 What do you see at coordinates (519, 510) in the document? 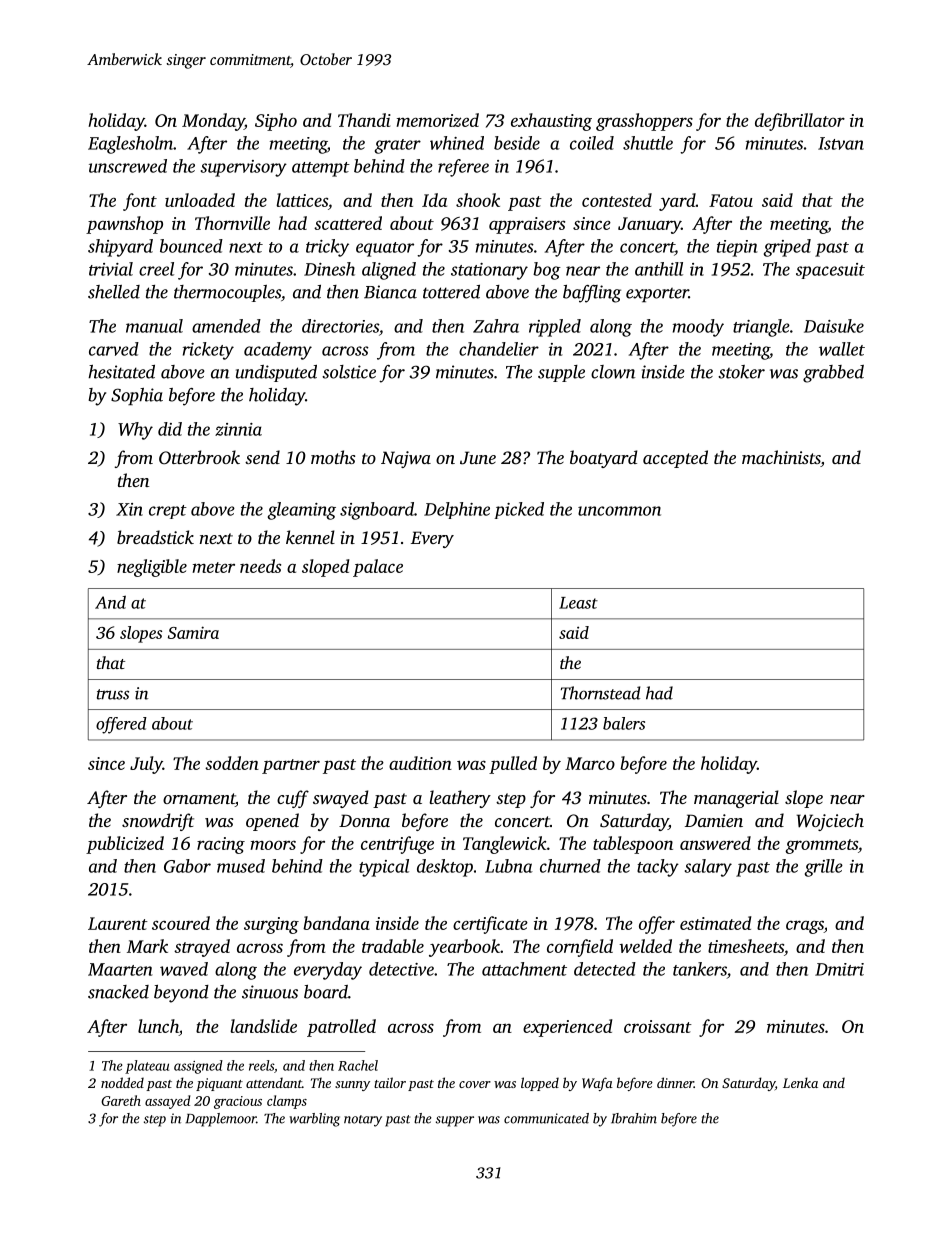
I see `picked` at bounding box center [519, 510].
